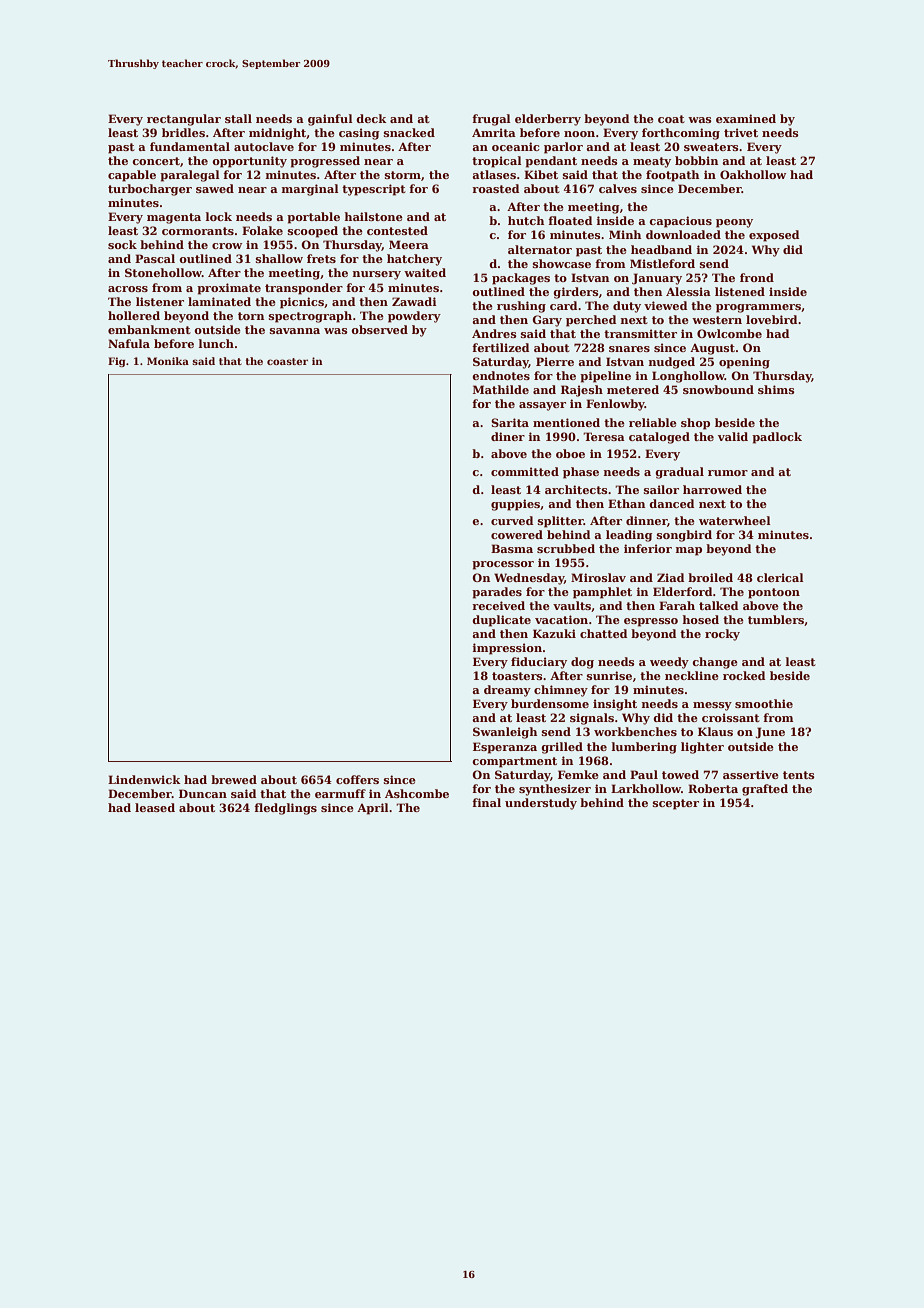  I want to click on Farah, so click(677, 605).
